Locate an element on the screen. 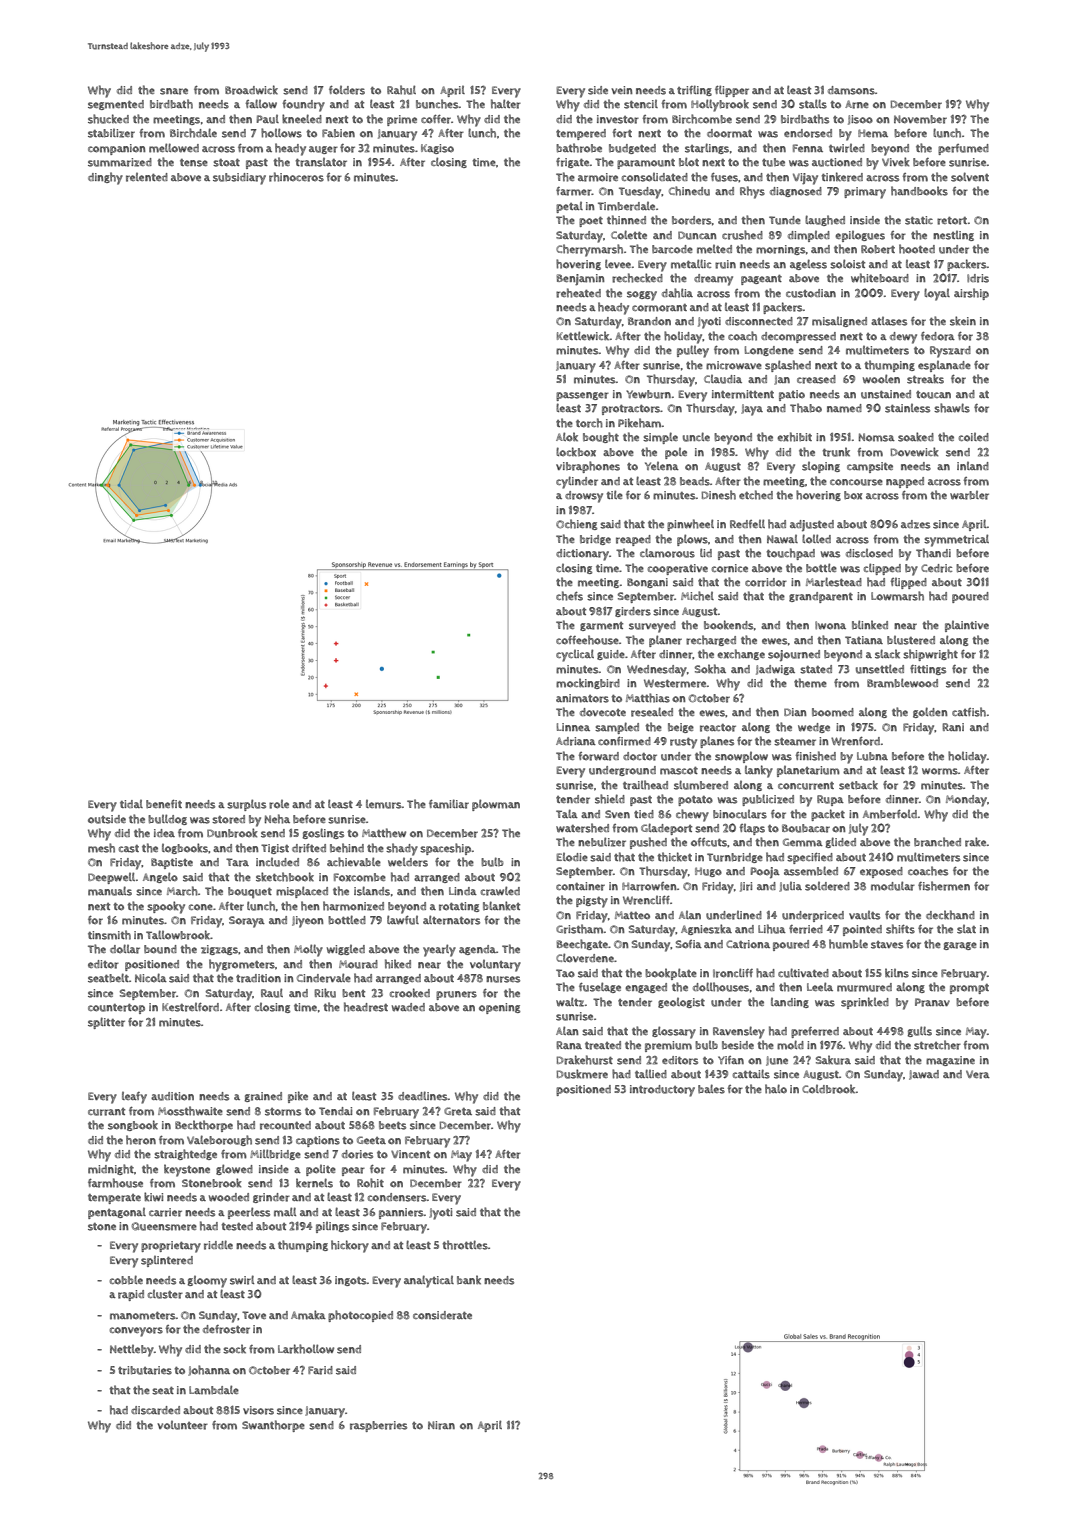 The width and height of the screenshot is (1077, 1524). Niran is located at coordinates (441, 1425).
